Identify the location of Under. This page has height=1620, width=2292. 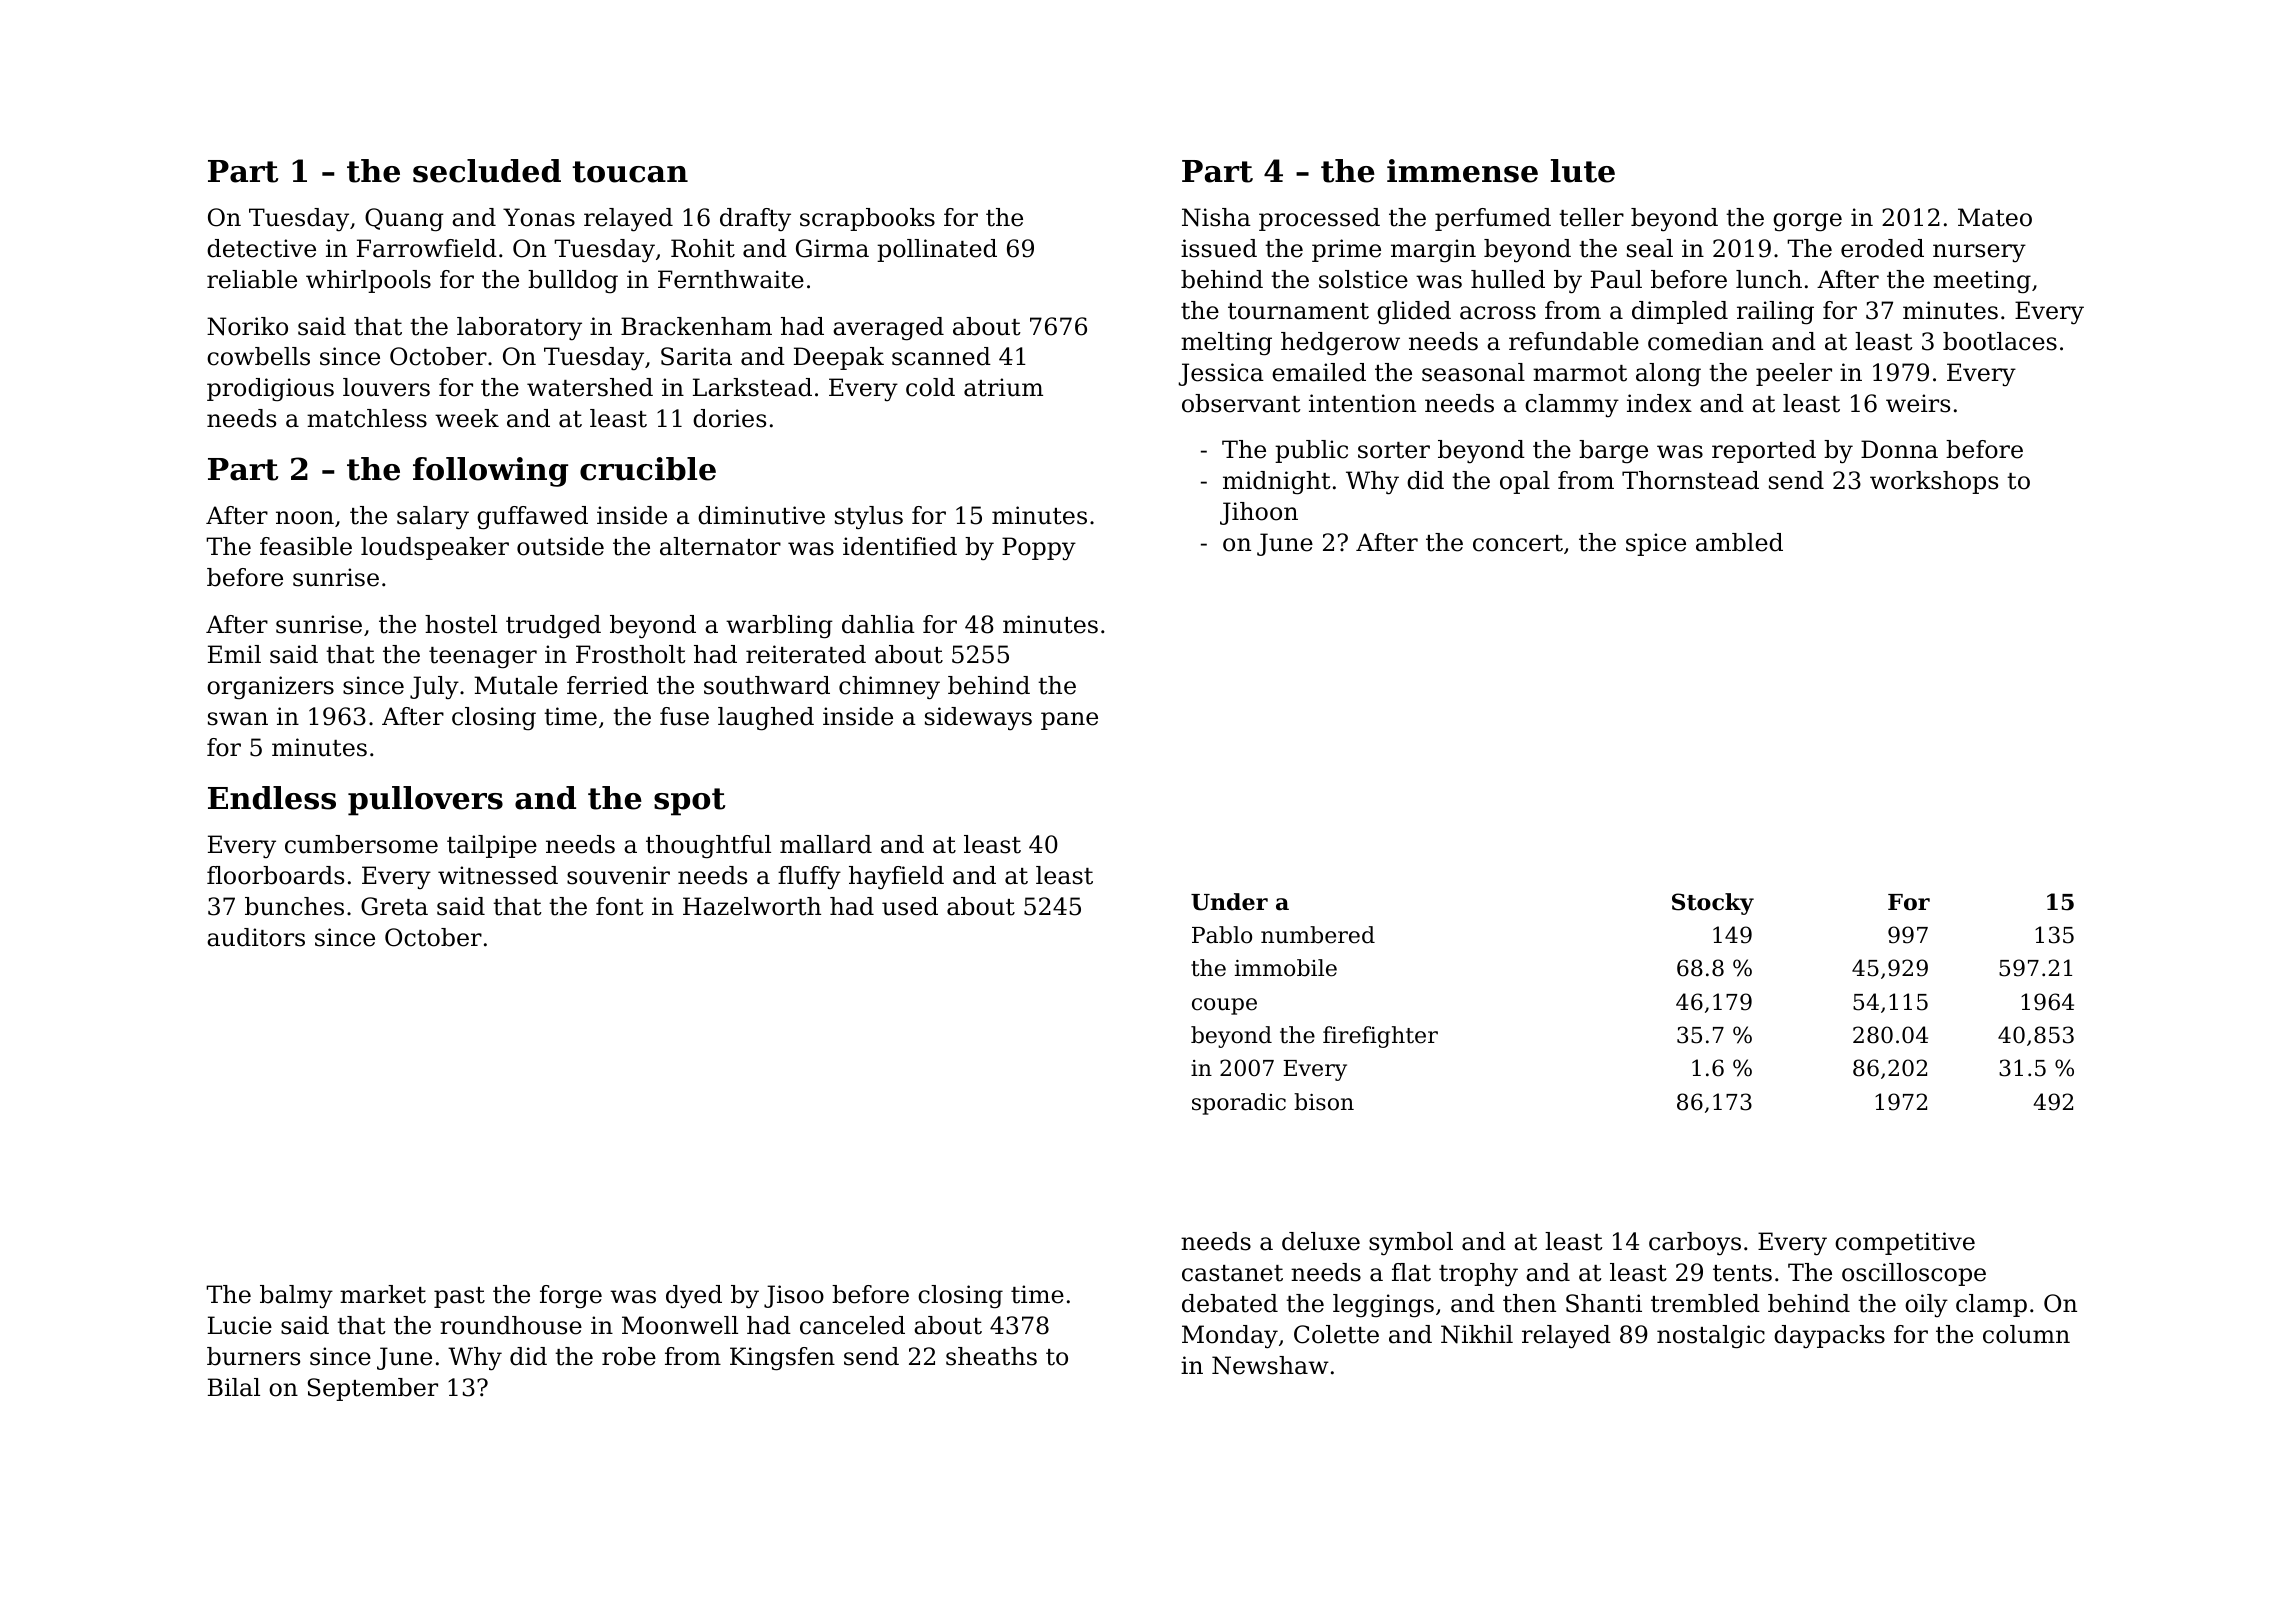
(1229, 902).
